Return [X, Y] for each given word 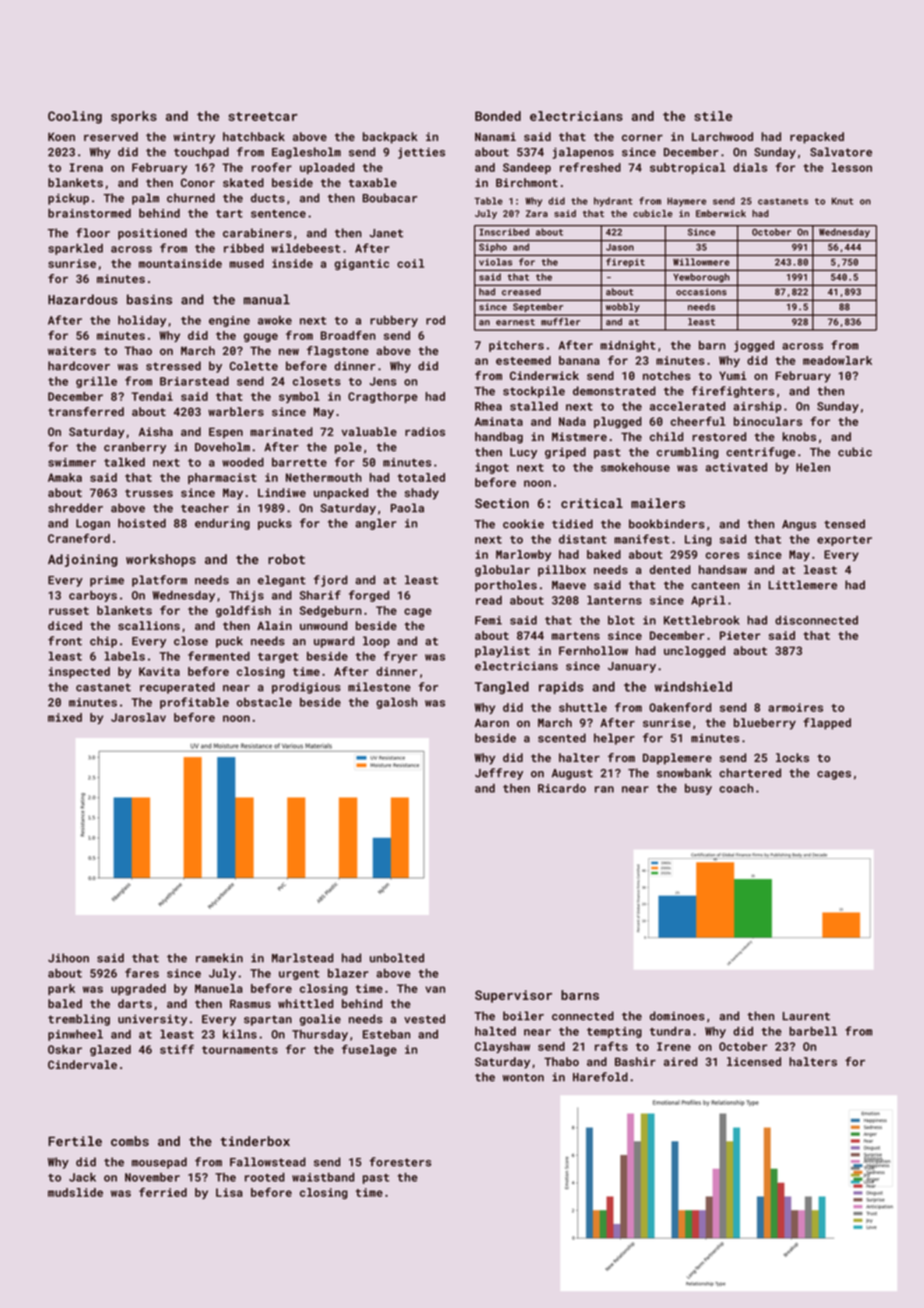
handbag [499, 438]
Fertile [75, 1141]
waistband [323, 1177]
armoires [795, 707]
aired [680, 1061]
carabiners [257, 233]
